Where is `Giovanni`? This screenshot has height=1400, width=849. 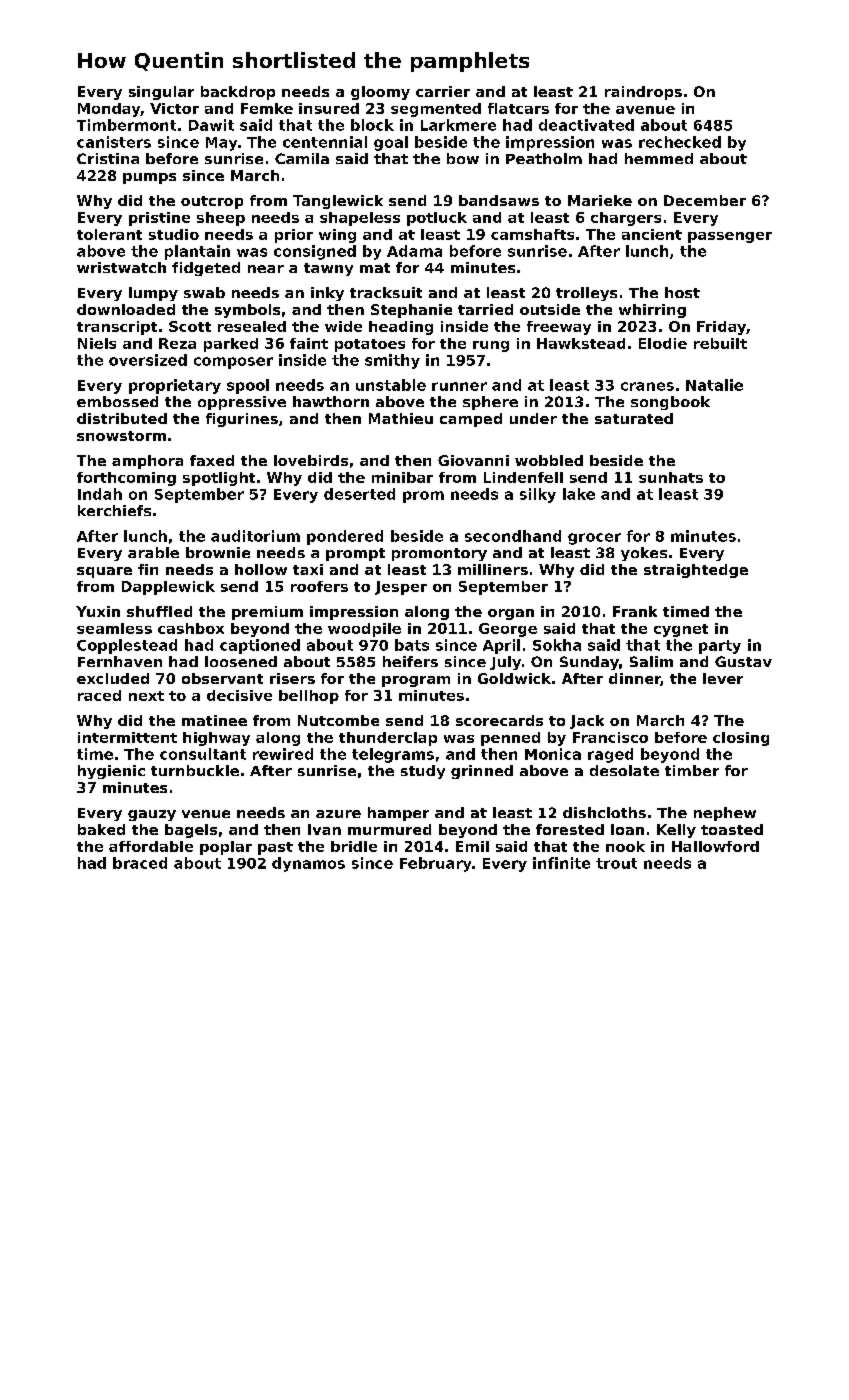 Giovanni is located at coordinates (473, 460).
